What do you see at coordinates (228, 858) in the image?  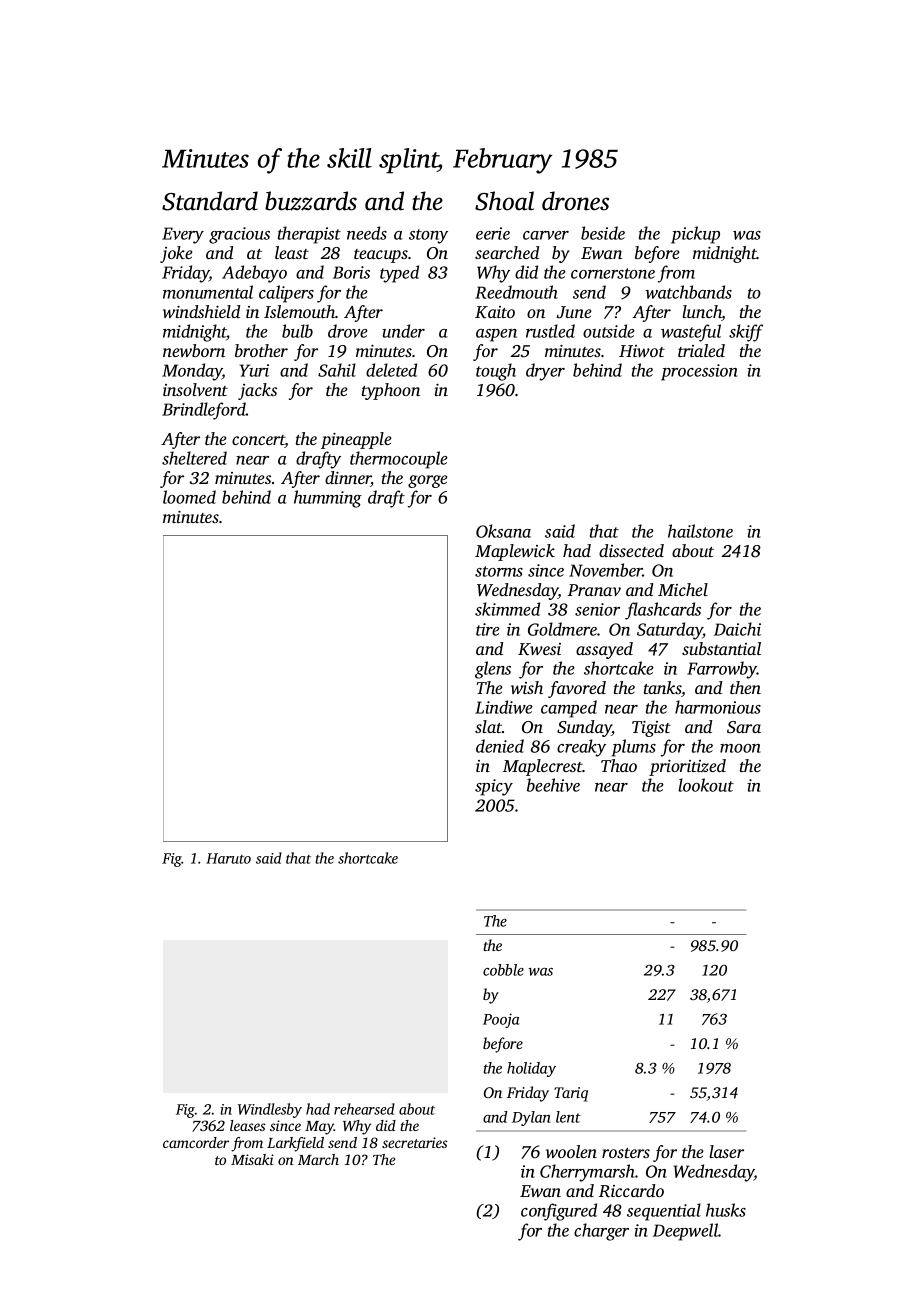 I see `Haruto` at bounding box center [228, 858].
